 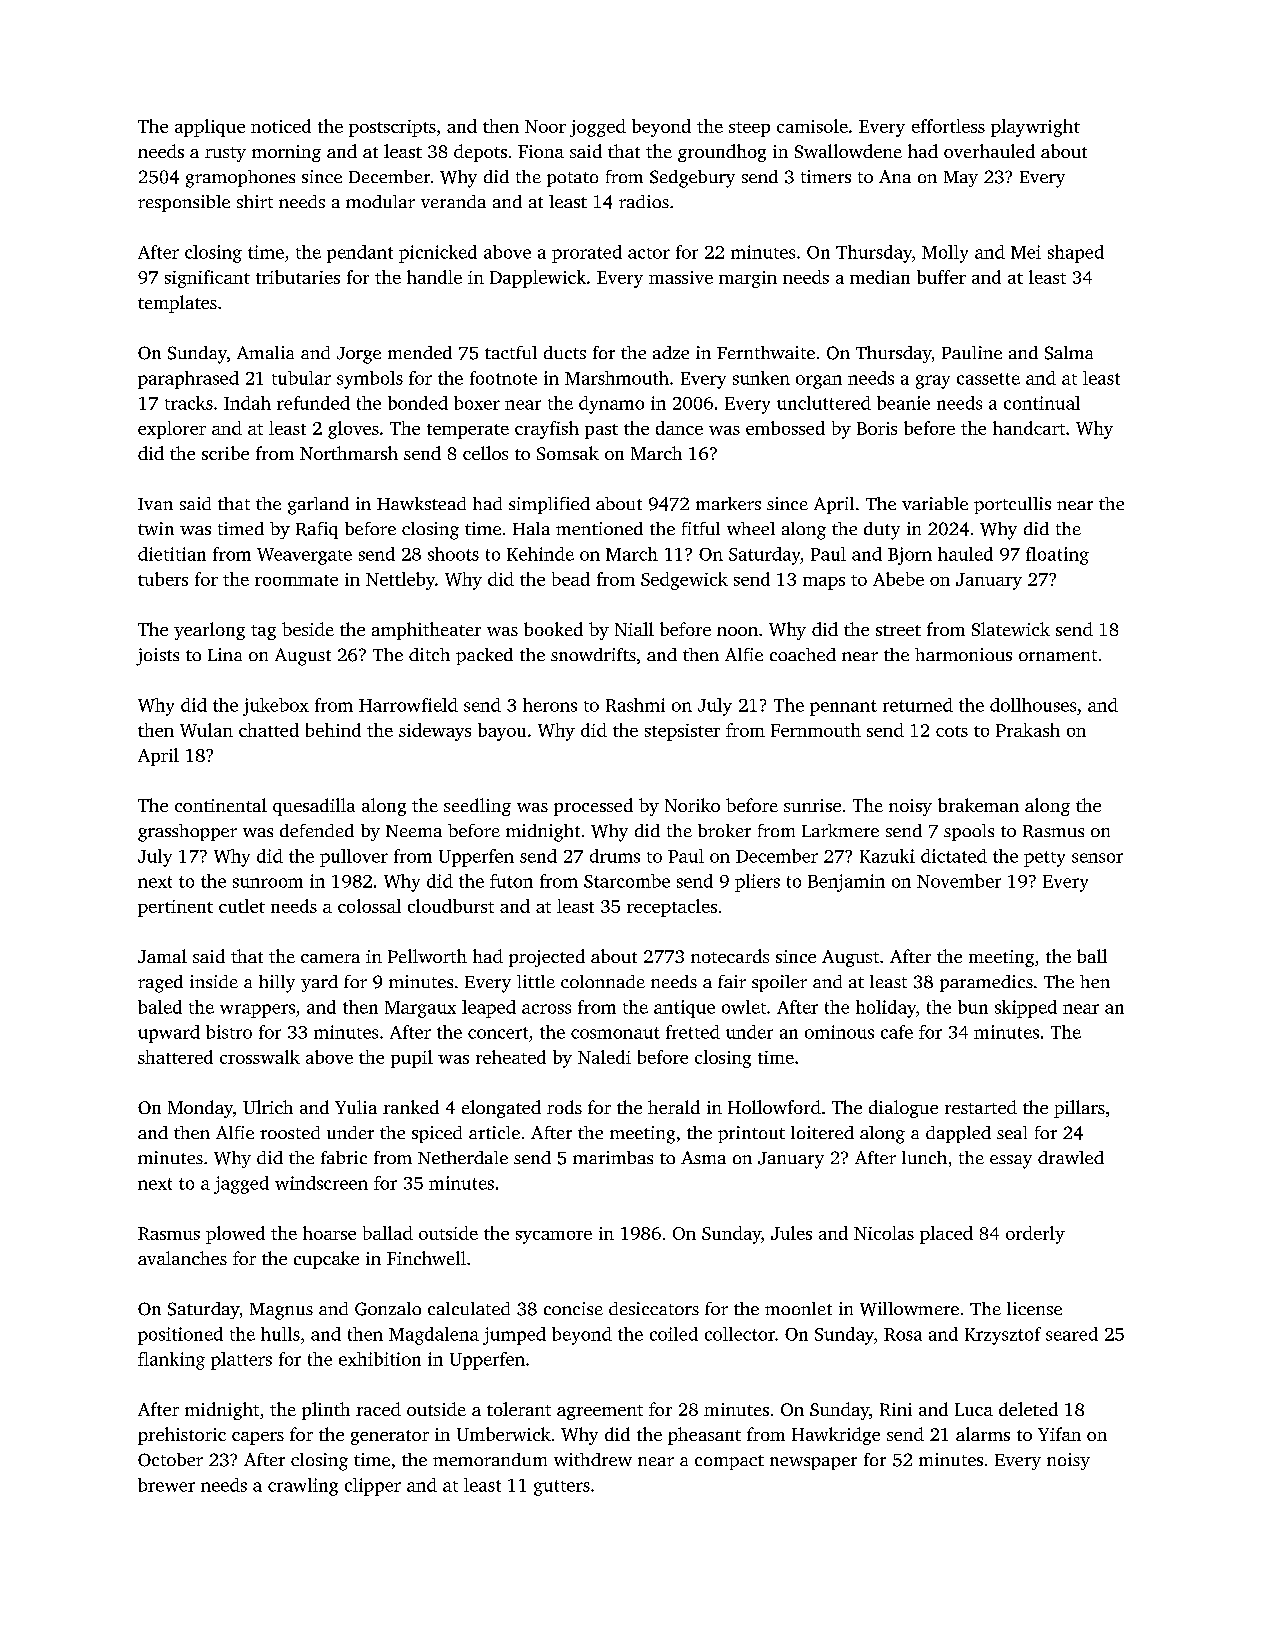 I want to click on herons, so click(x=550, y=705).
